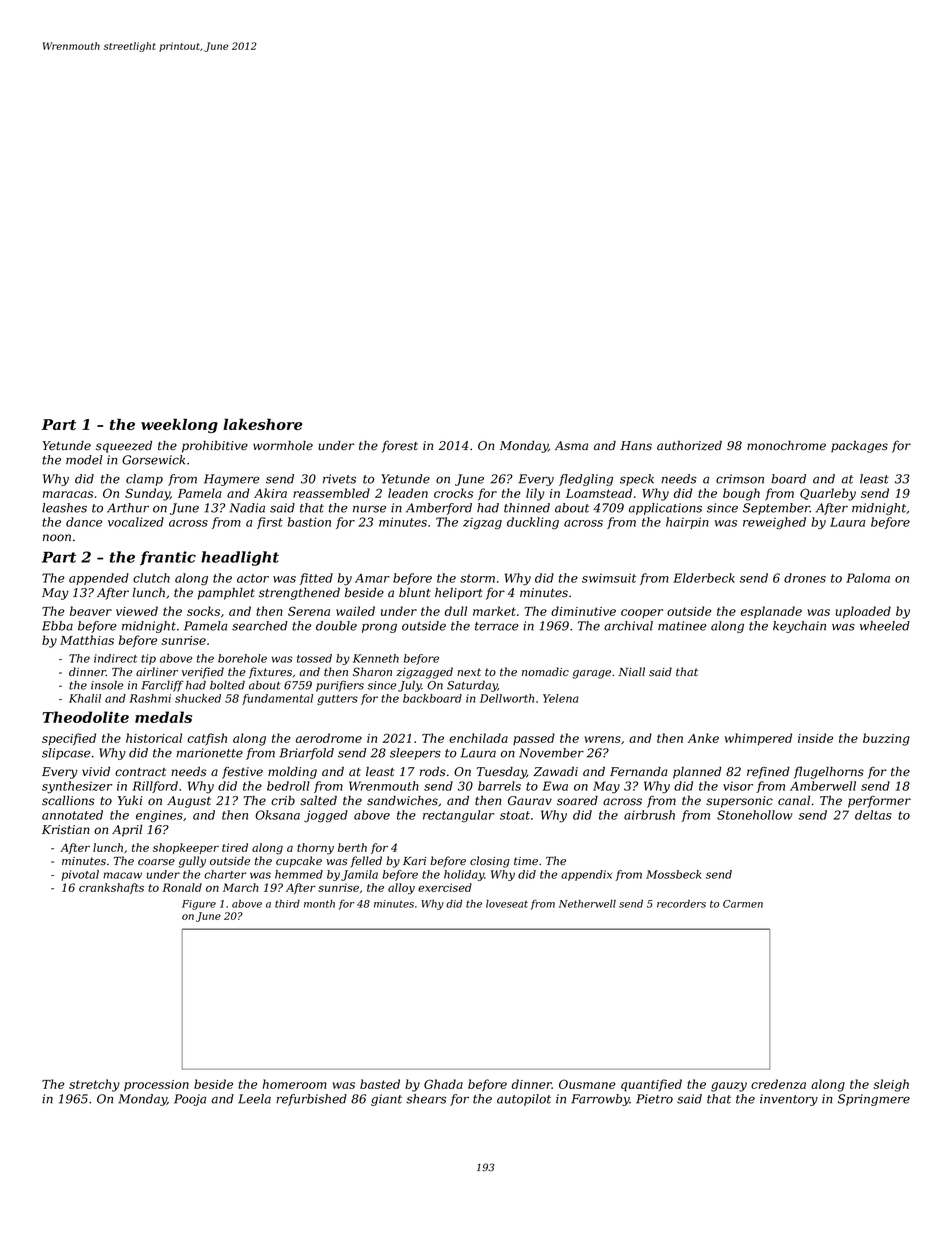 This screenshot has height=1233, width=952. I want to click on stoat, so click(515, 815).
